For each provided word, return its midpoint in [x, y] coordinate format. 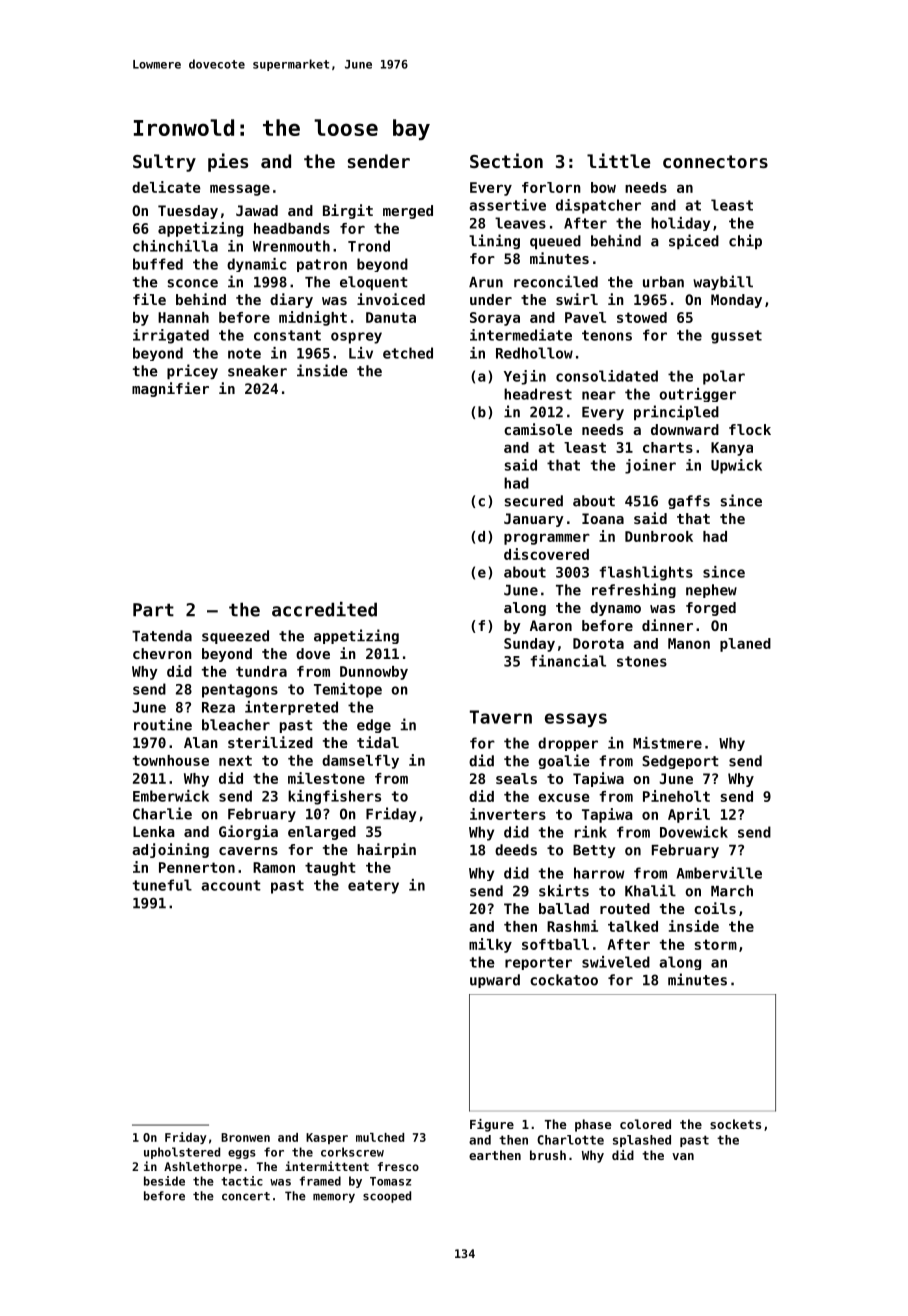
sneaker [257, 371]
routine [163, 724]
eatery [373, 887]
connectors [715, 161]
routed [625, 908]
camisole [538, 429]
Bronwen [245, 1137]
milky [490, 945]
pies [228, 162]
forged [711, 609]
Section [506, 160]
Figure [492, 1125]
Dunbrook [659, 536]
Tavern [501, 717]
